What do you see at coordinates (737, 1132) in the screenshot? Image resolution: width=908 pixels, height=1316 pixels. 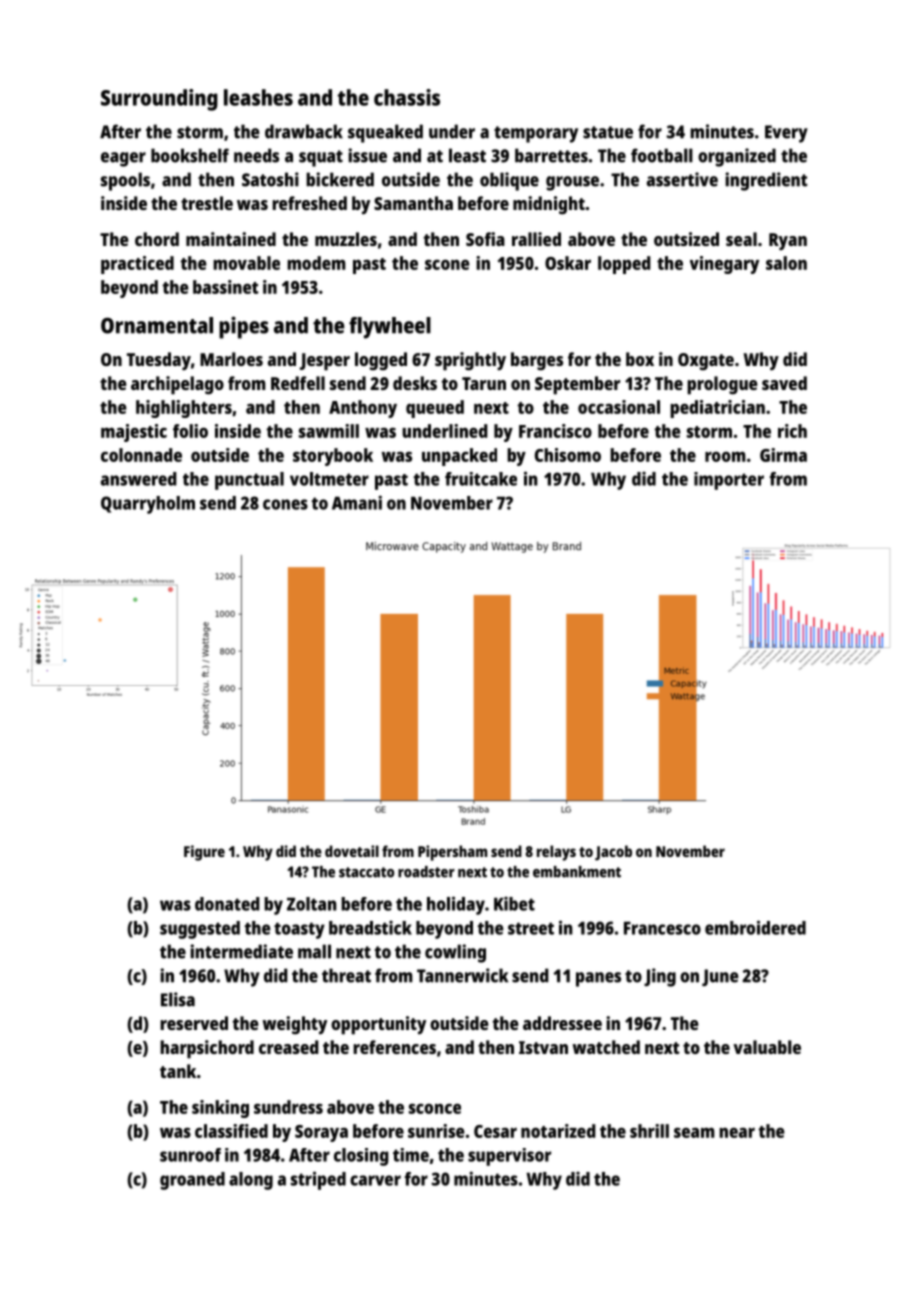 I see `near` at bounding box center [737, 1132].
